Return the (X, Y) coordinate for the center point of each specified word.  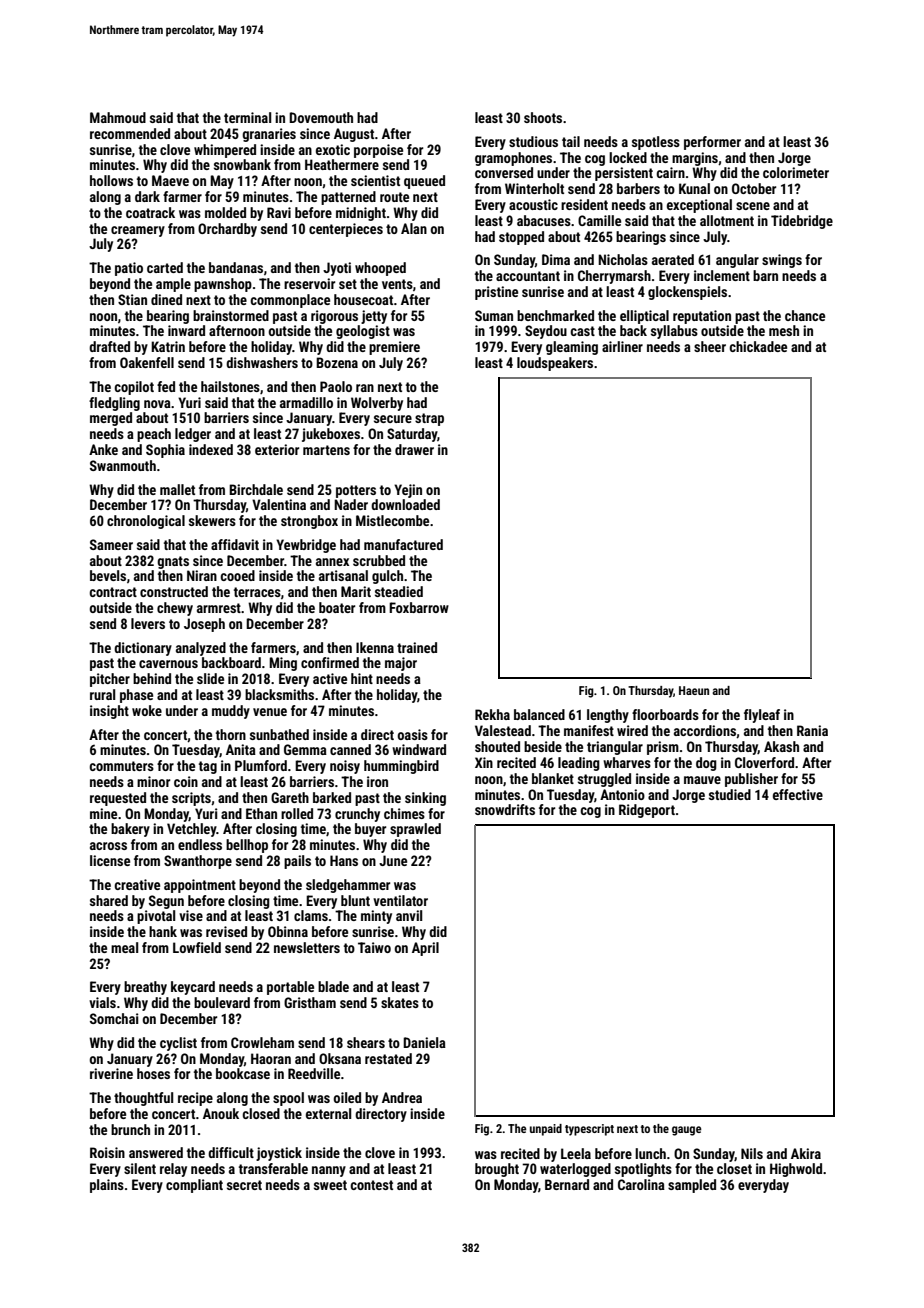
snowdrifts (505, 809)
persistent (624, 174)
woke (147, 710)
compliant (194, 1186)
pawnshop (223, 285)
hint (362, 678)
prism (663, 748)
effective (798, 794)
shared (109, 900)
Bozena (337, 362)
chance (805, 315)
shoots (543, 117)
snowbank (242, 164)
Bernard (567, 1184)
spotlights (643, 1170)
